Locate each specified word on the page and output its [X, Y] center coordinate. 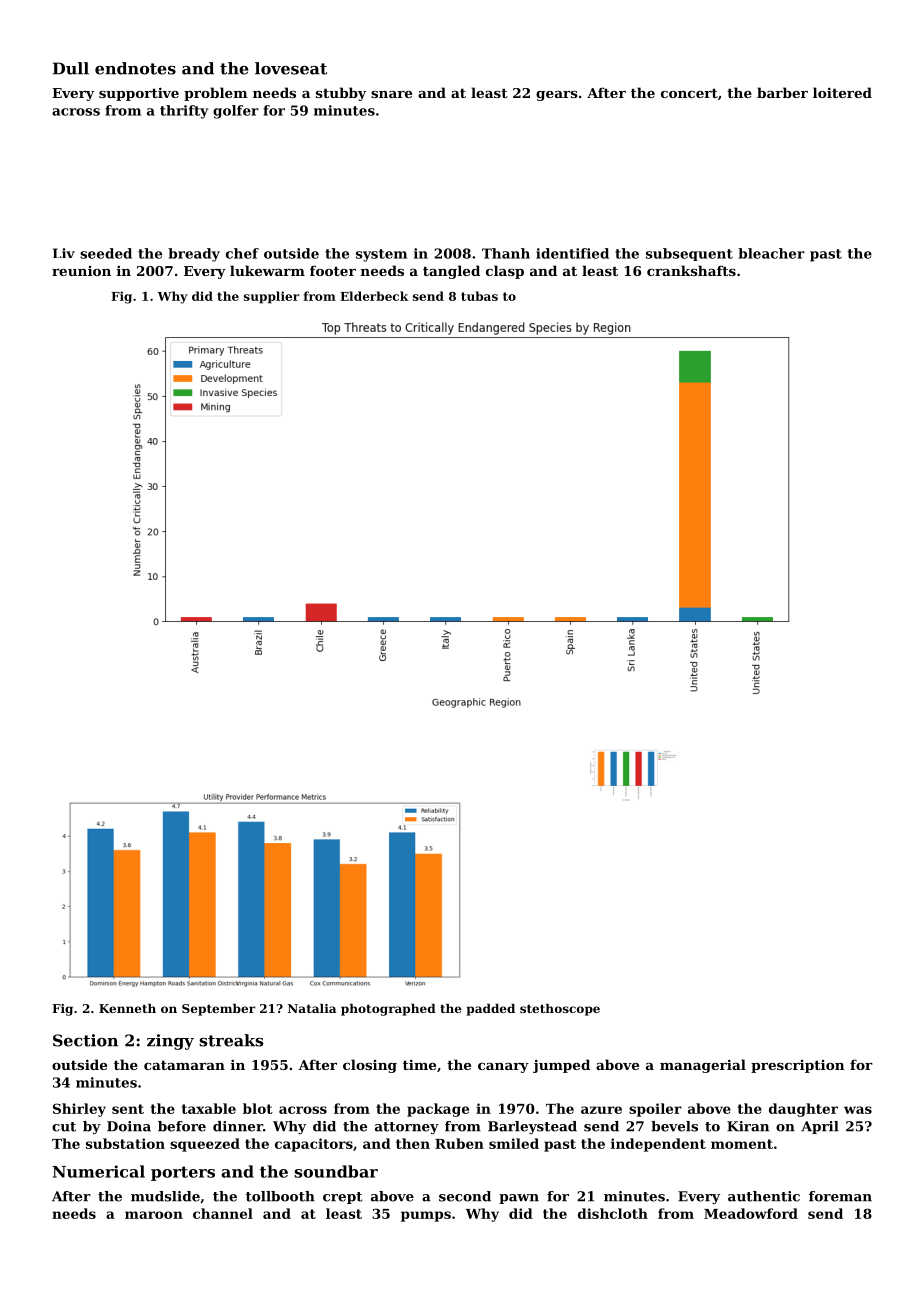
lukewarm [267, 270]
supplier [272, 297]
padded [491, 1010]
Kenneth [127, 1008]
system [381, 255]
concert [689, 93]
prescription [797, 1066]
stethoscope [560, 1010]
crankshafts [691, 270]
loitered [842, 92]
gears [557, 96]
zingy [170, 1042]
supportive [139, 94]
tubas [479, 296]
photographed [388, 1010]
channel [223, 1213]
